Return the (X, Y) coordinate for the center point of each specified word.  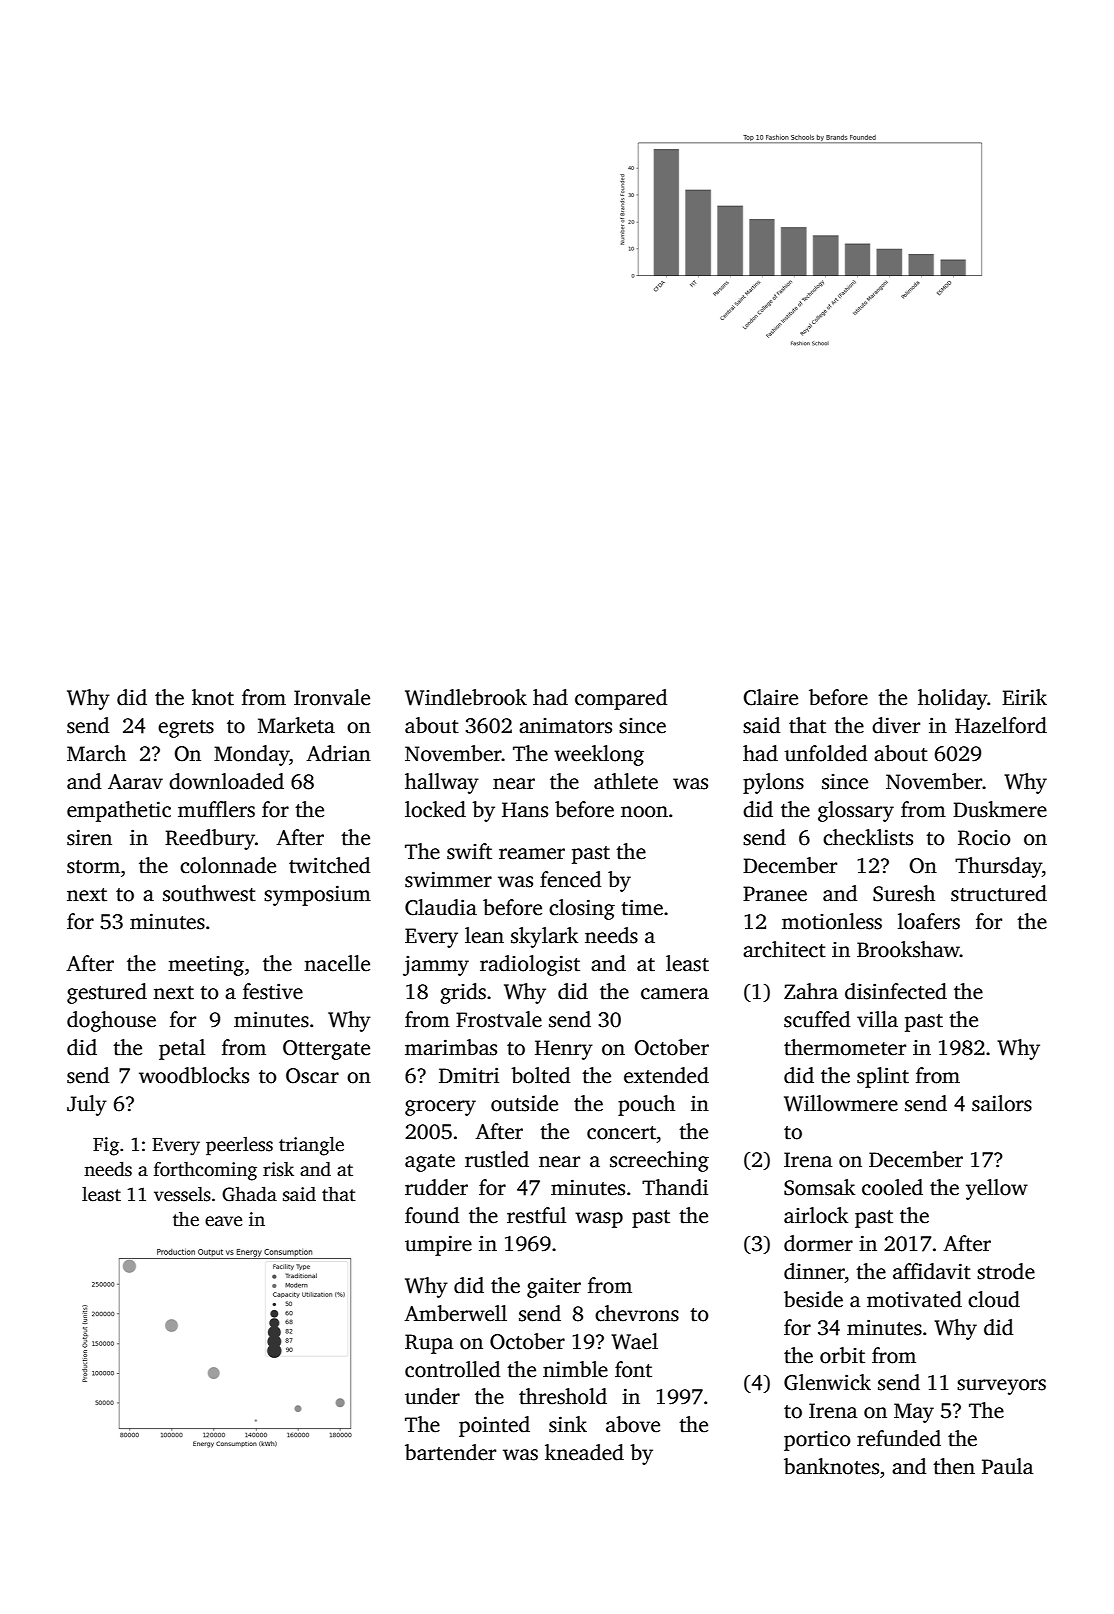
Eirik (1024, 697)
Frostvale (499, 1019)
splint (883, 1077)
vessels (182, 1194)
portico (817, 1441)
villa (877, 1019)
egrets (186, 729)
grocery (440, 1108)
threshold (563, 1396)
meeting (206, 966)
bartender (450, 1452)
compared (621, 699)
